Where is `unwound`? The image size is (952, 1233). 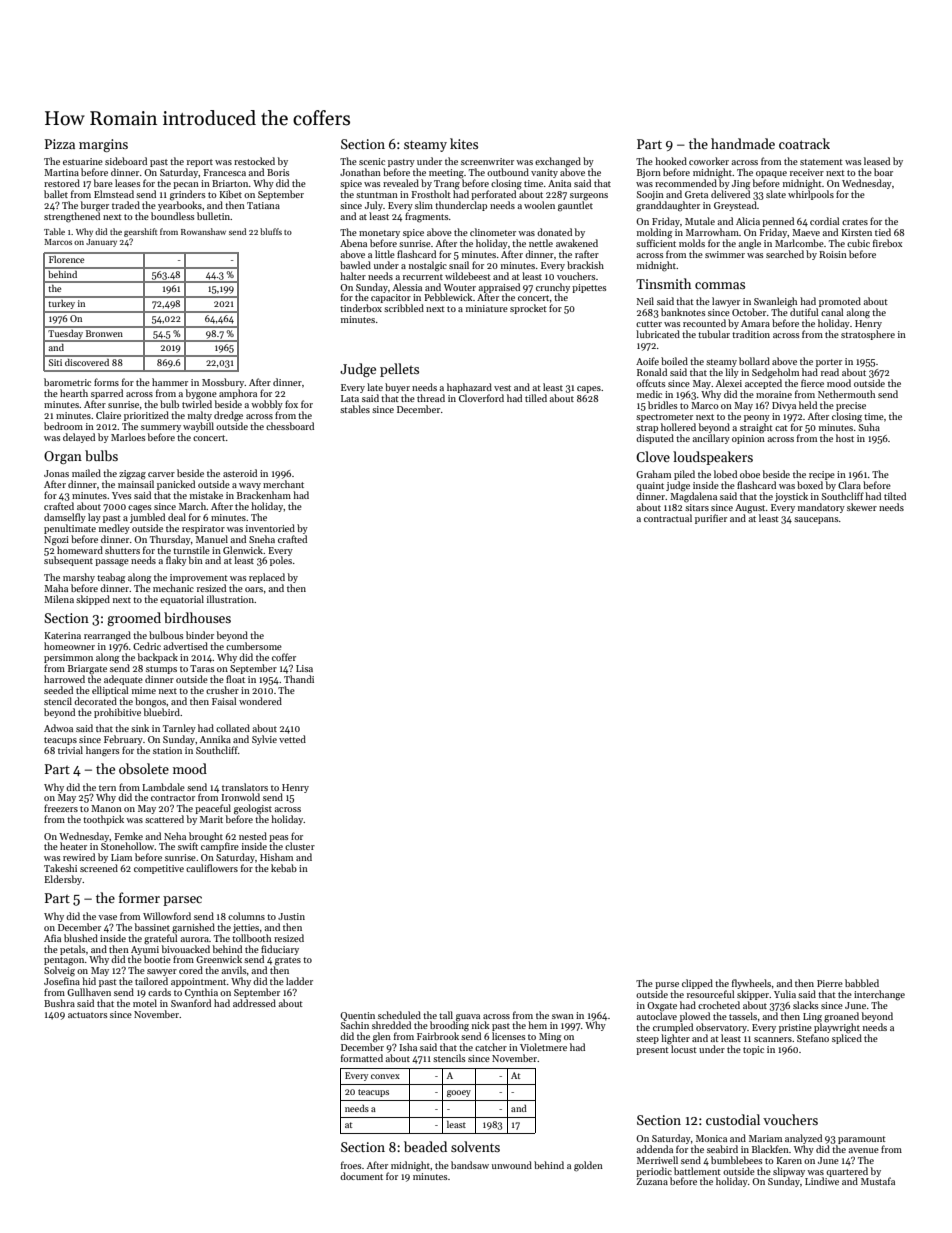 unwound is located at coordinates (512, 1165).
